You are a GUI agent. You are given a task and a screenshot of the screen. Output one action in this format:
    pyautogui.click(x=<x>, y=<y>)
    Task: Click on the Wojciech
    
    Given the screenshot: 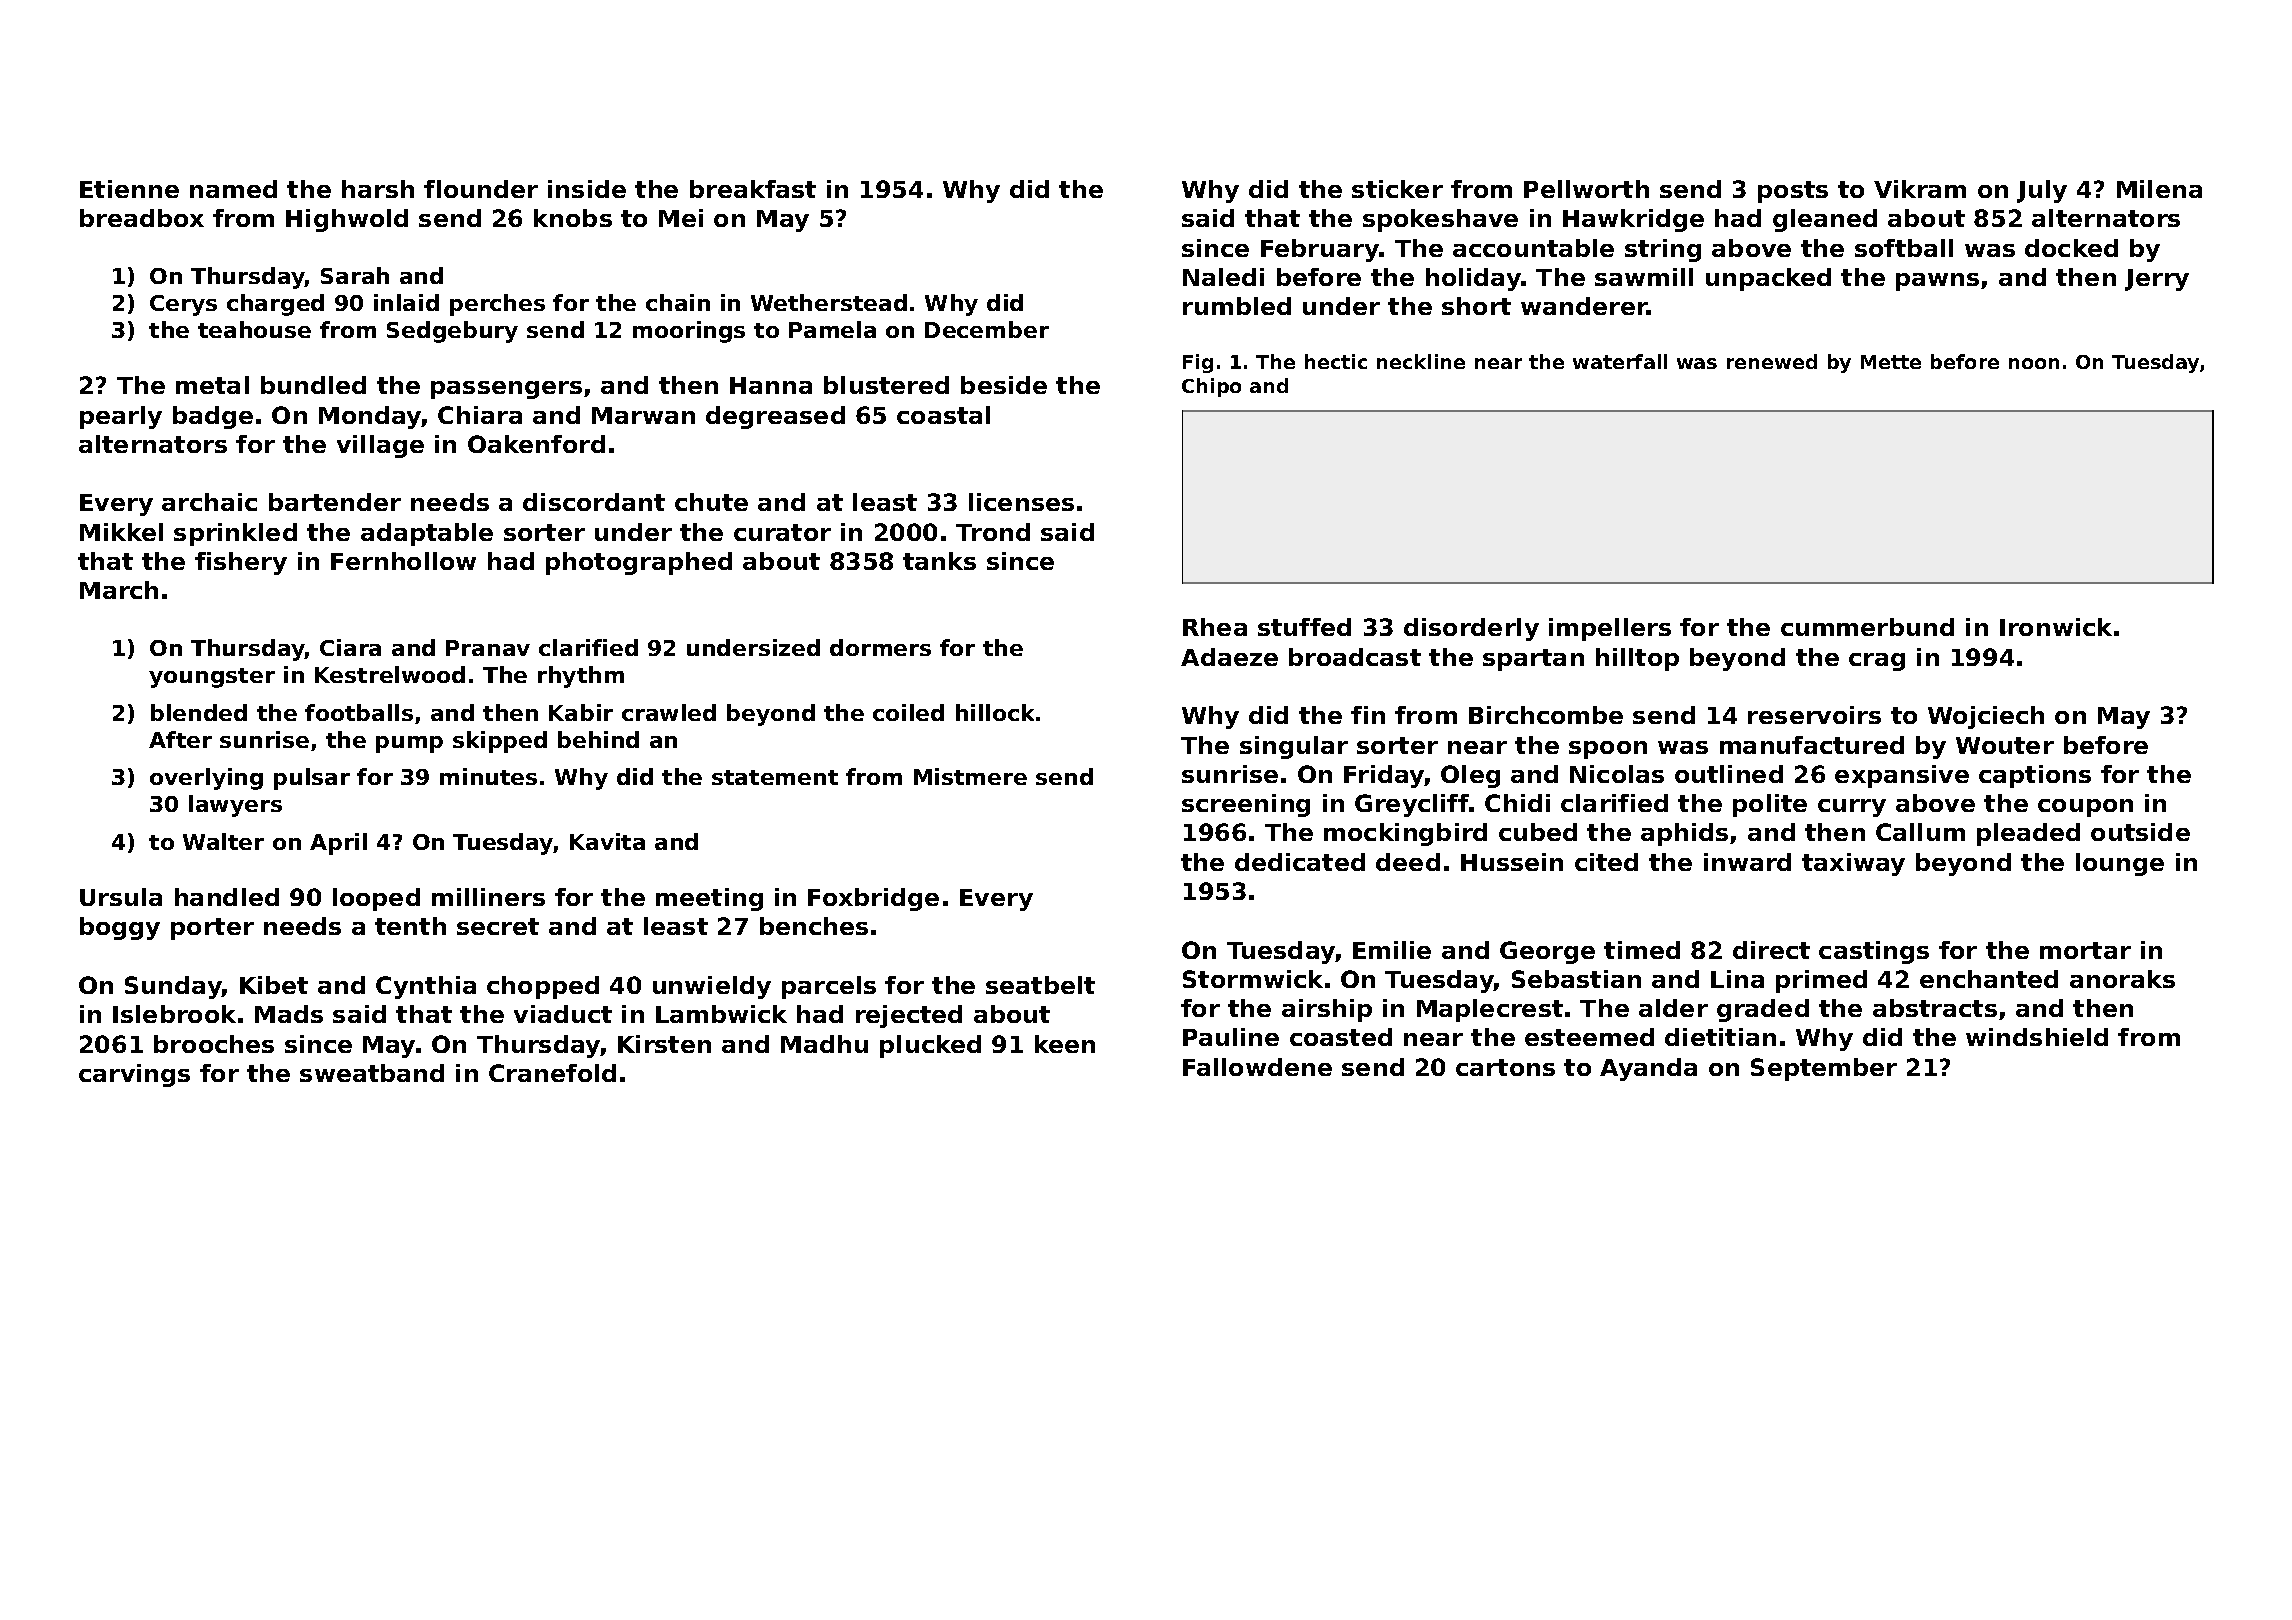 What is the action you would take?
    pyautogui.click(x=1986, y=717)
